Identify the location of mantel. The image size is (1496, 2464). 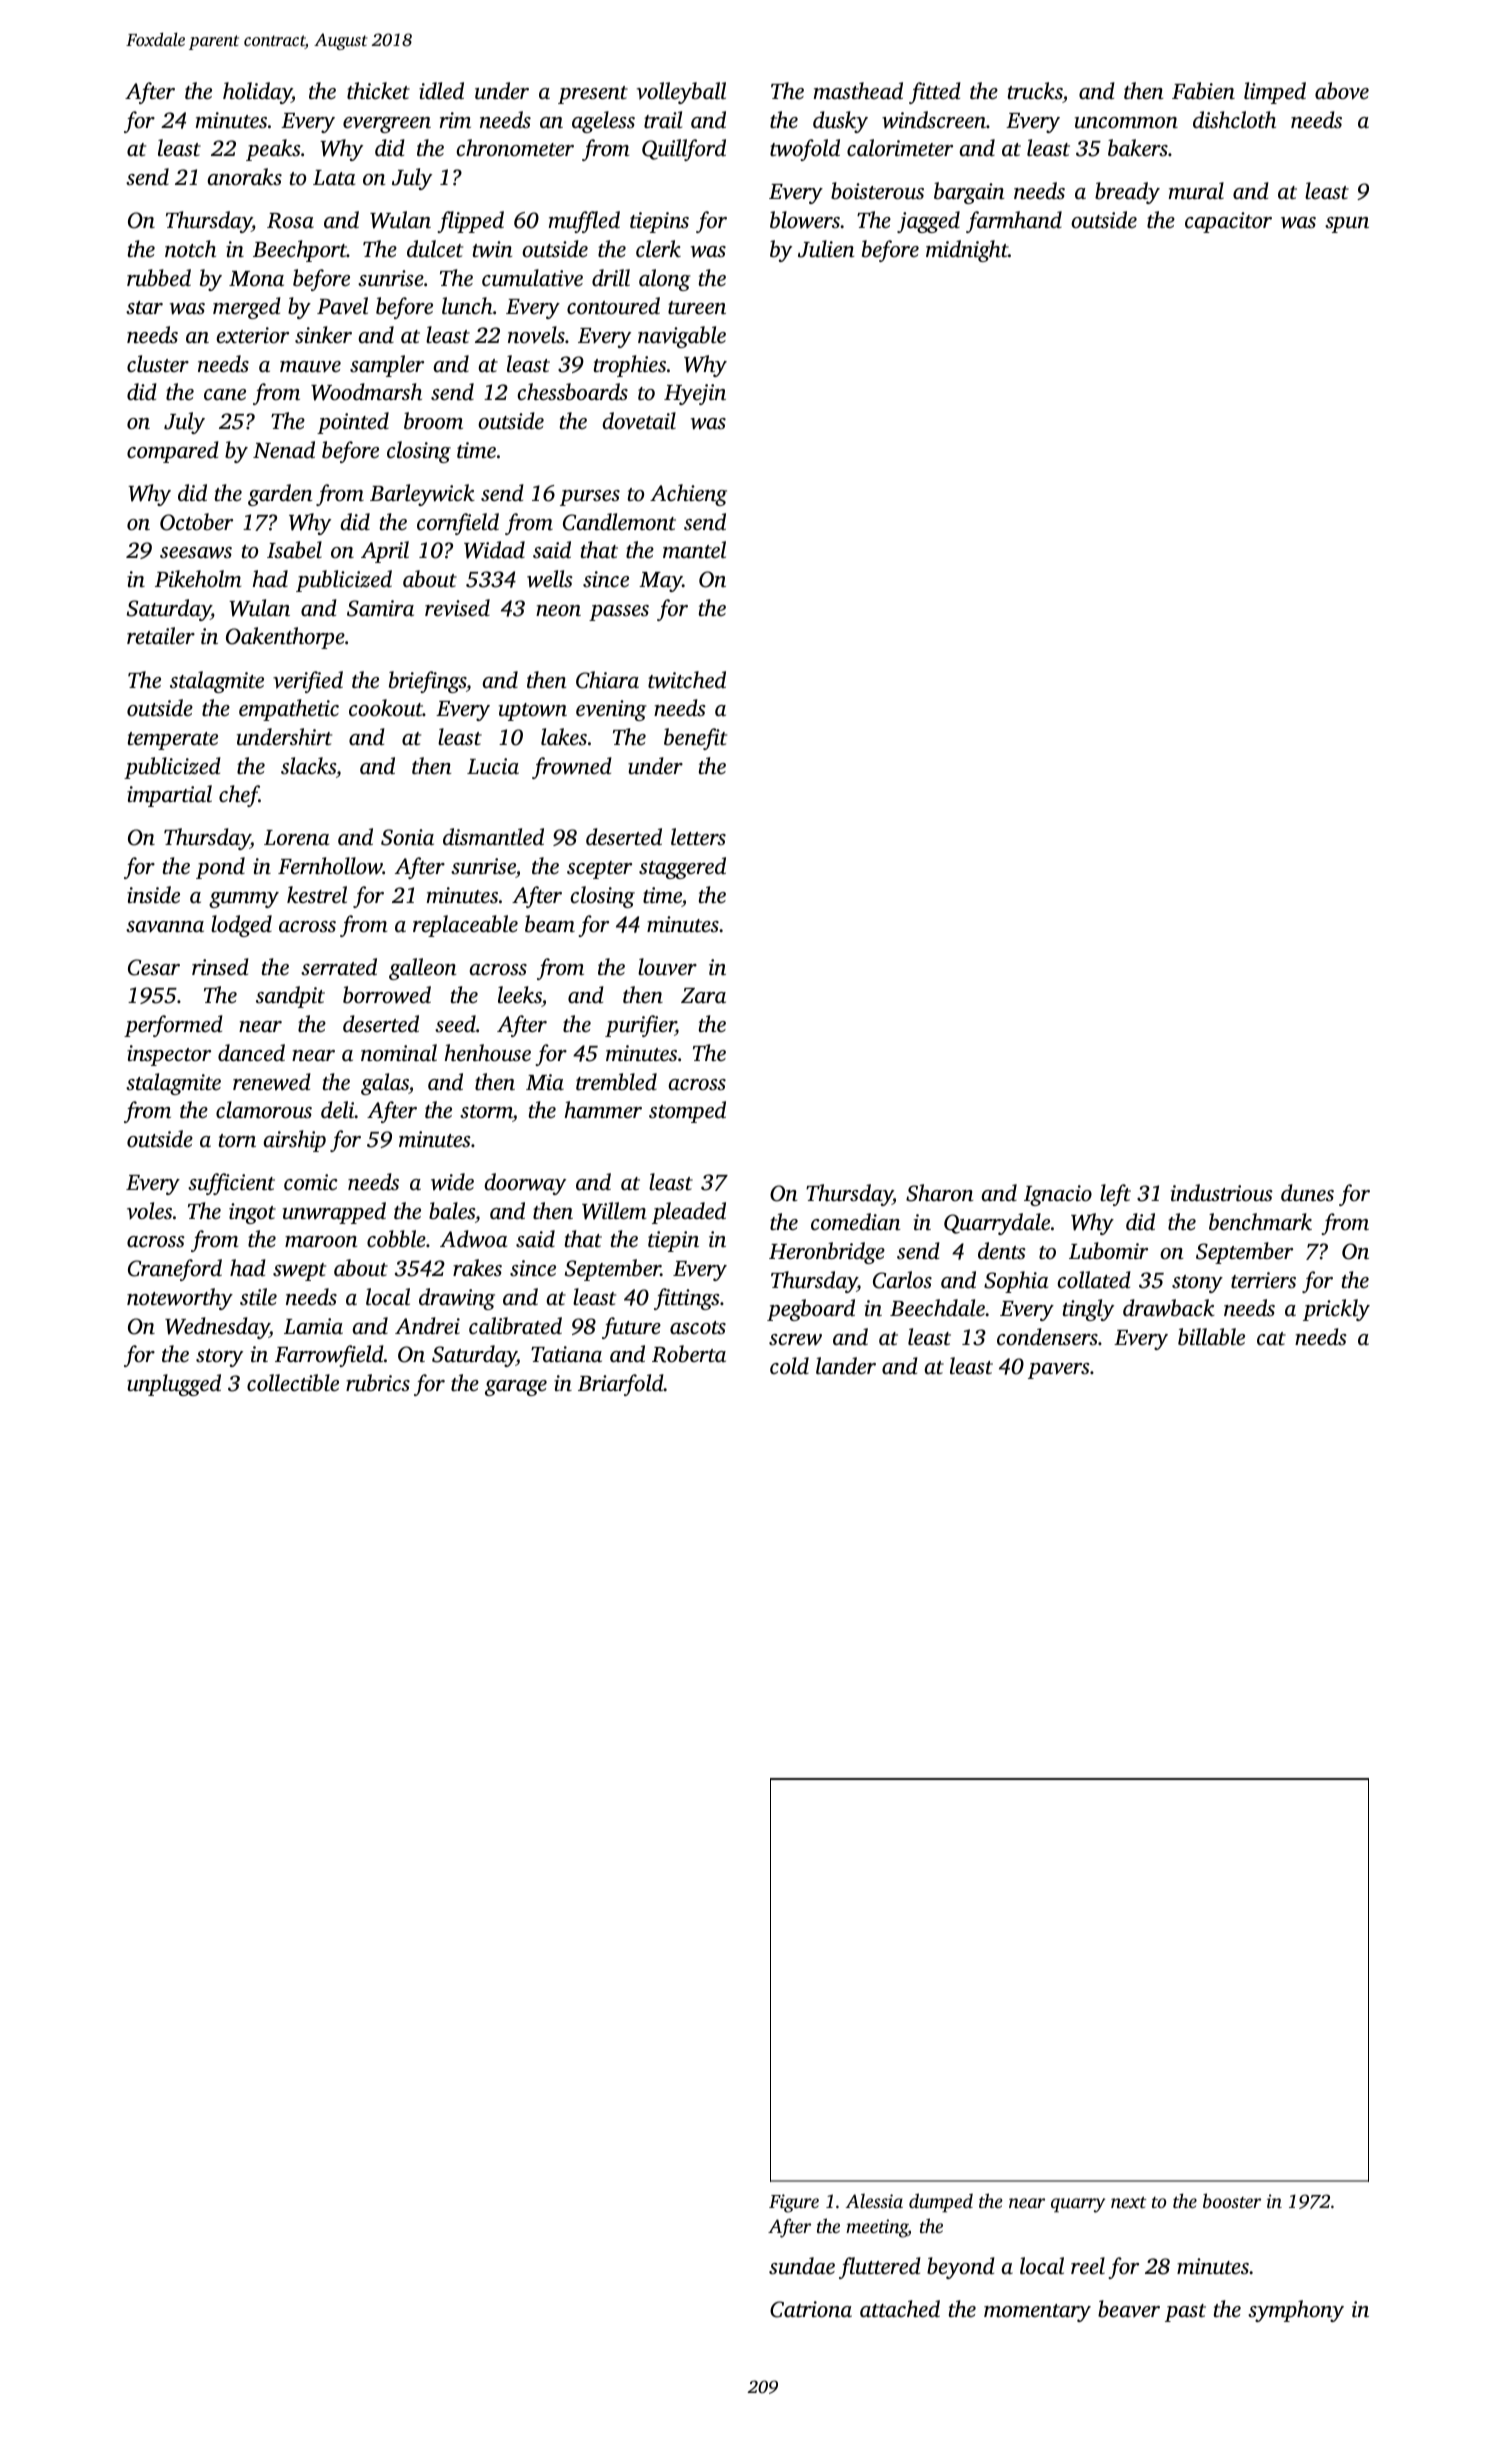
(694, 550).
